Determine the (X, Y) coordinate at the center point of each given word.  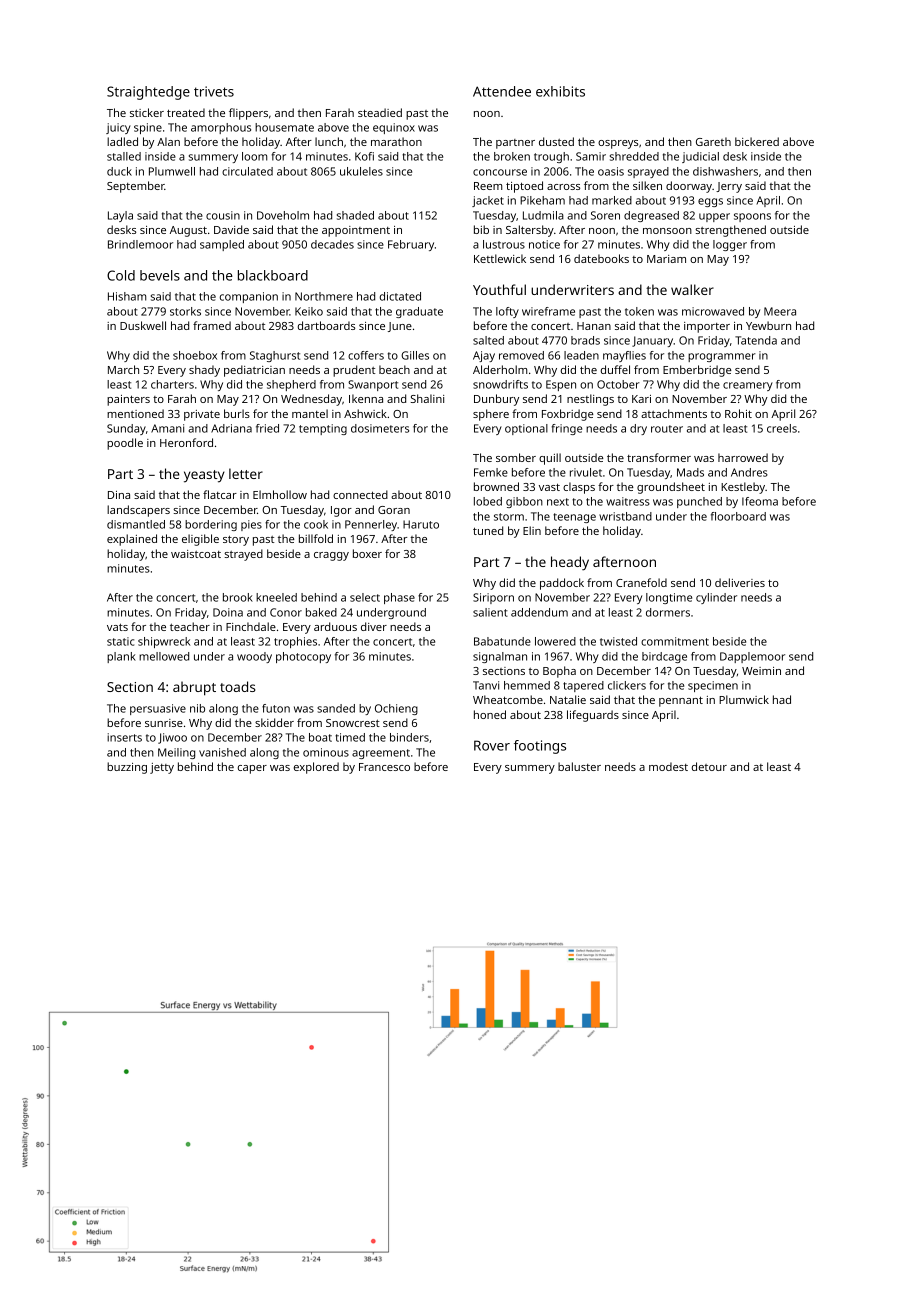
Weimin (761, 671)
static (120, 641)
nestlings (590, 400)
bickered (757, 141)
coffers (366, 355)
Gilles (415, 355)
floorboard (738, 516)
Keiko (309, 311)
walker (692, 289)
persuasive (158, 709)
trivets (214, 91)
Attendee (502, 91)
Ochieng (396, 709)
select (365, 597)
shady (204, 371)
